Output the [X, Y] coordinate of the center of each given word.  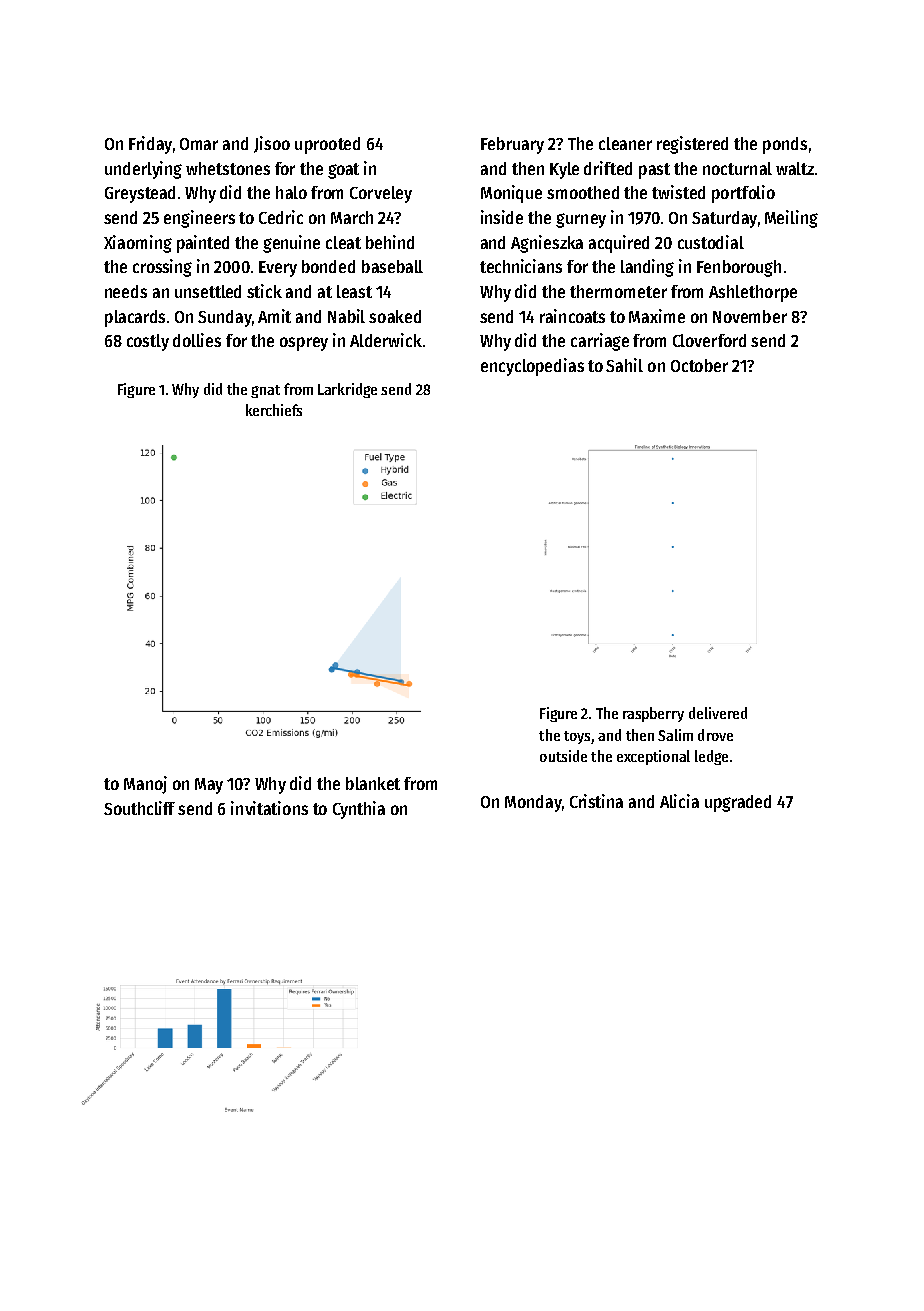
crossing [162, 268]
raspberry [653, 714]
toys [577, 737]
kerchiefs [274, 410]
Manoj [145, 785]
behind [390, 242]
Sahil [624, 365]
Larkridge [347, 390]
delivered [718, 713]
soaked [395, 316]
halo [291, 192]
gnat [265, 391]
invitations [269, 808]
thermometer [618, 291]
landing [647, 268]
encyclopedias [532, 367]
